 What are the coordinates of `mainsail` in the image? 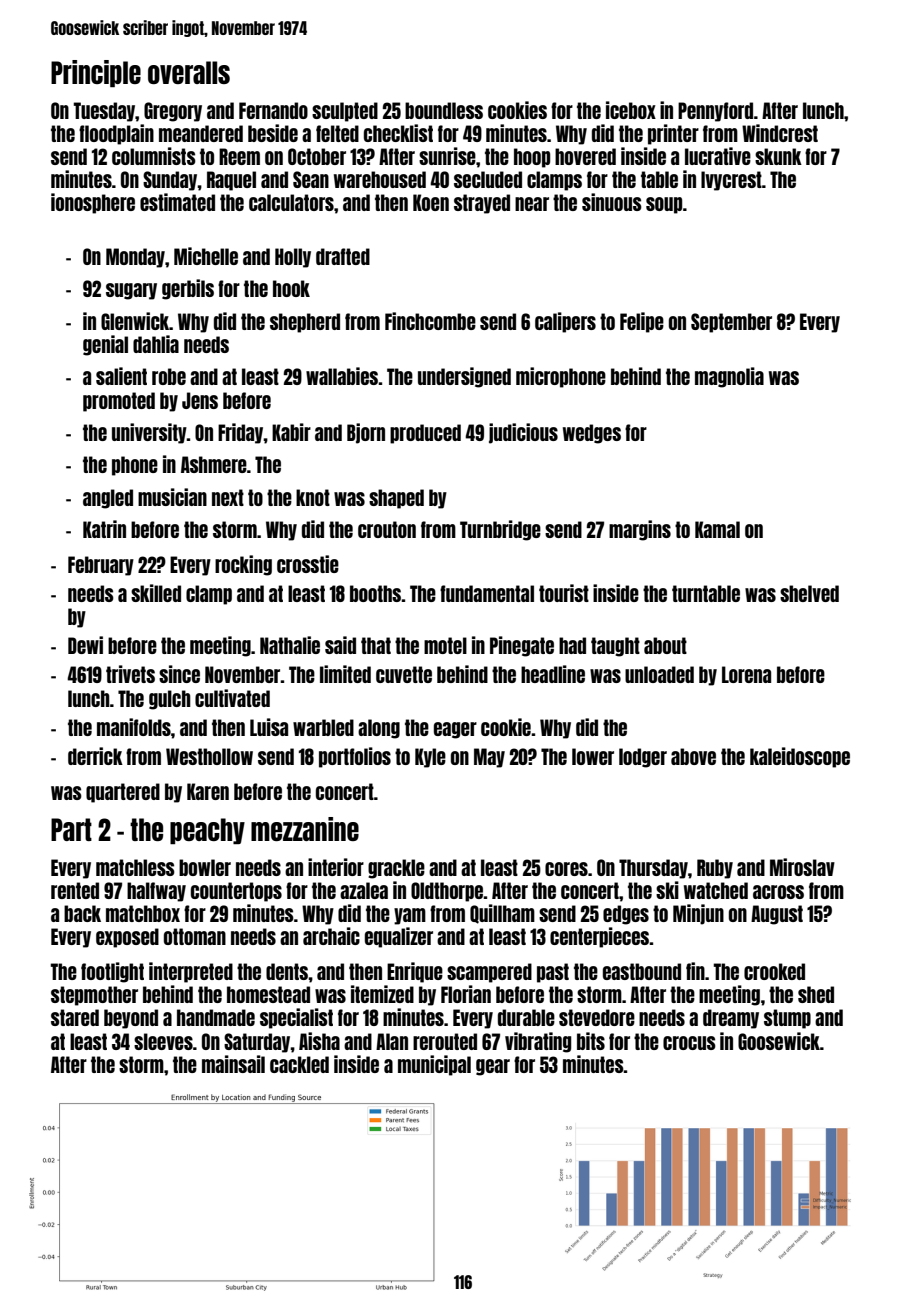 It's located at (233, 1064).
